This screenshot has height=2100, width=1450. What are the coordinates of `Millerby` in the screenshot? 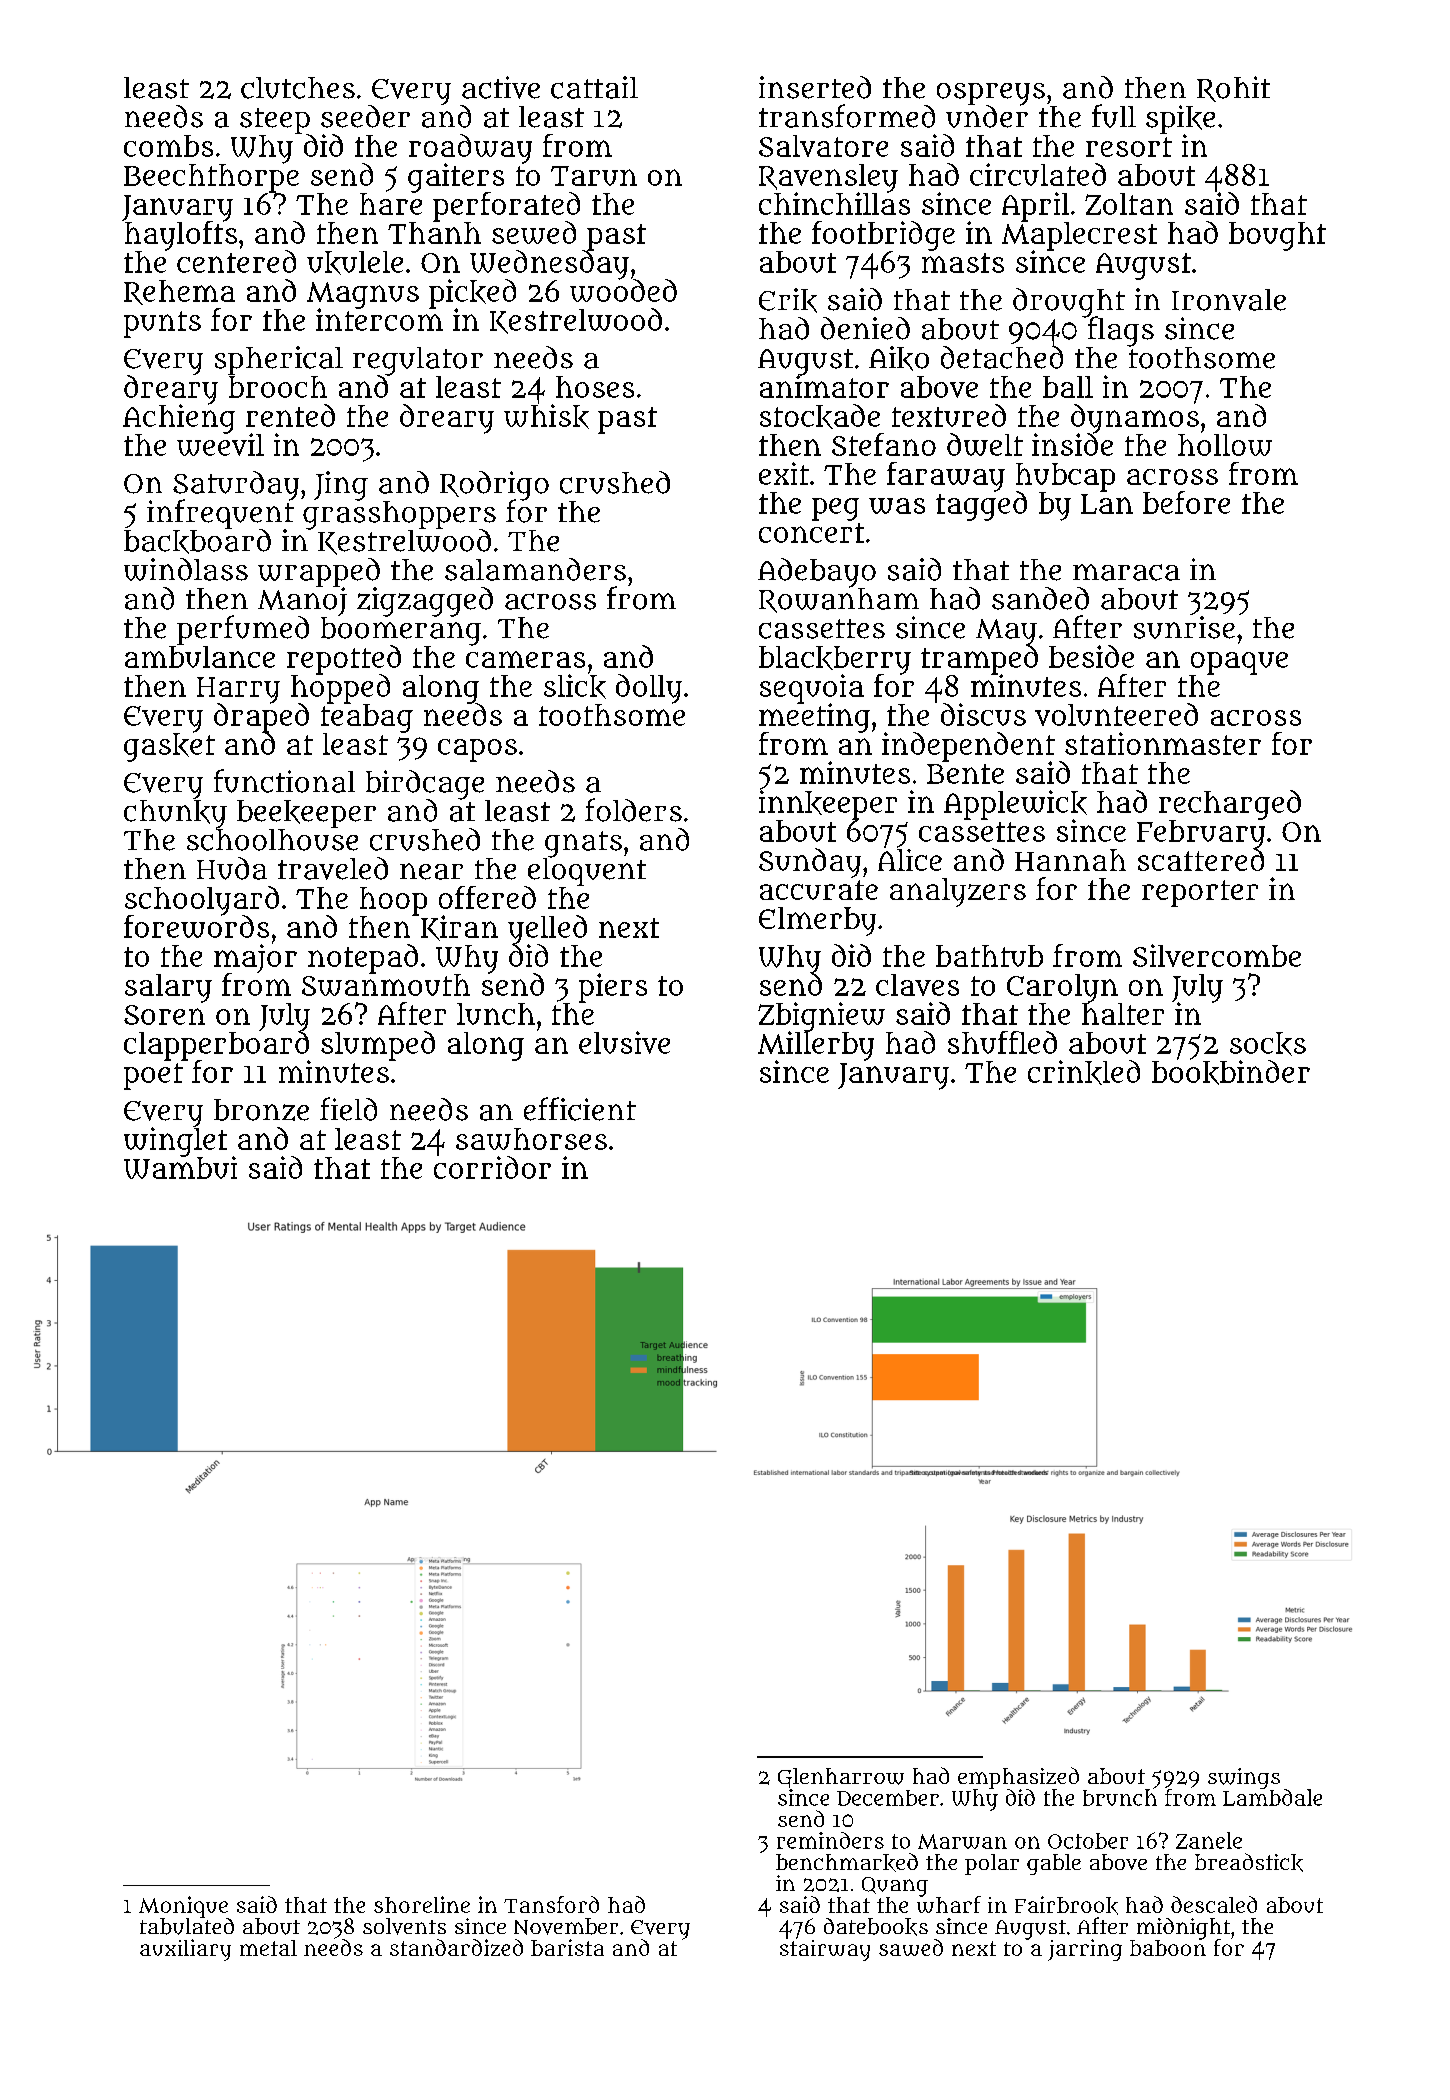 It's located at (816, 1046).
